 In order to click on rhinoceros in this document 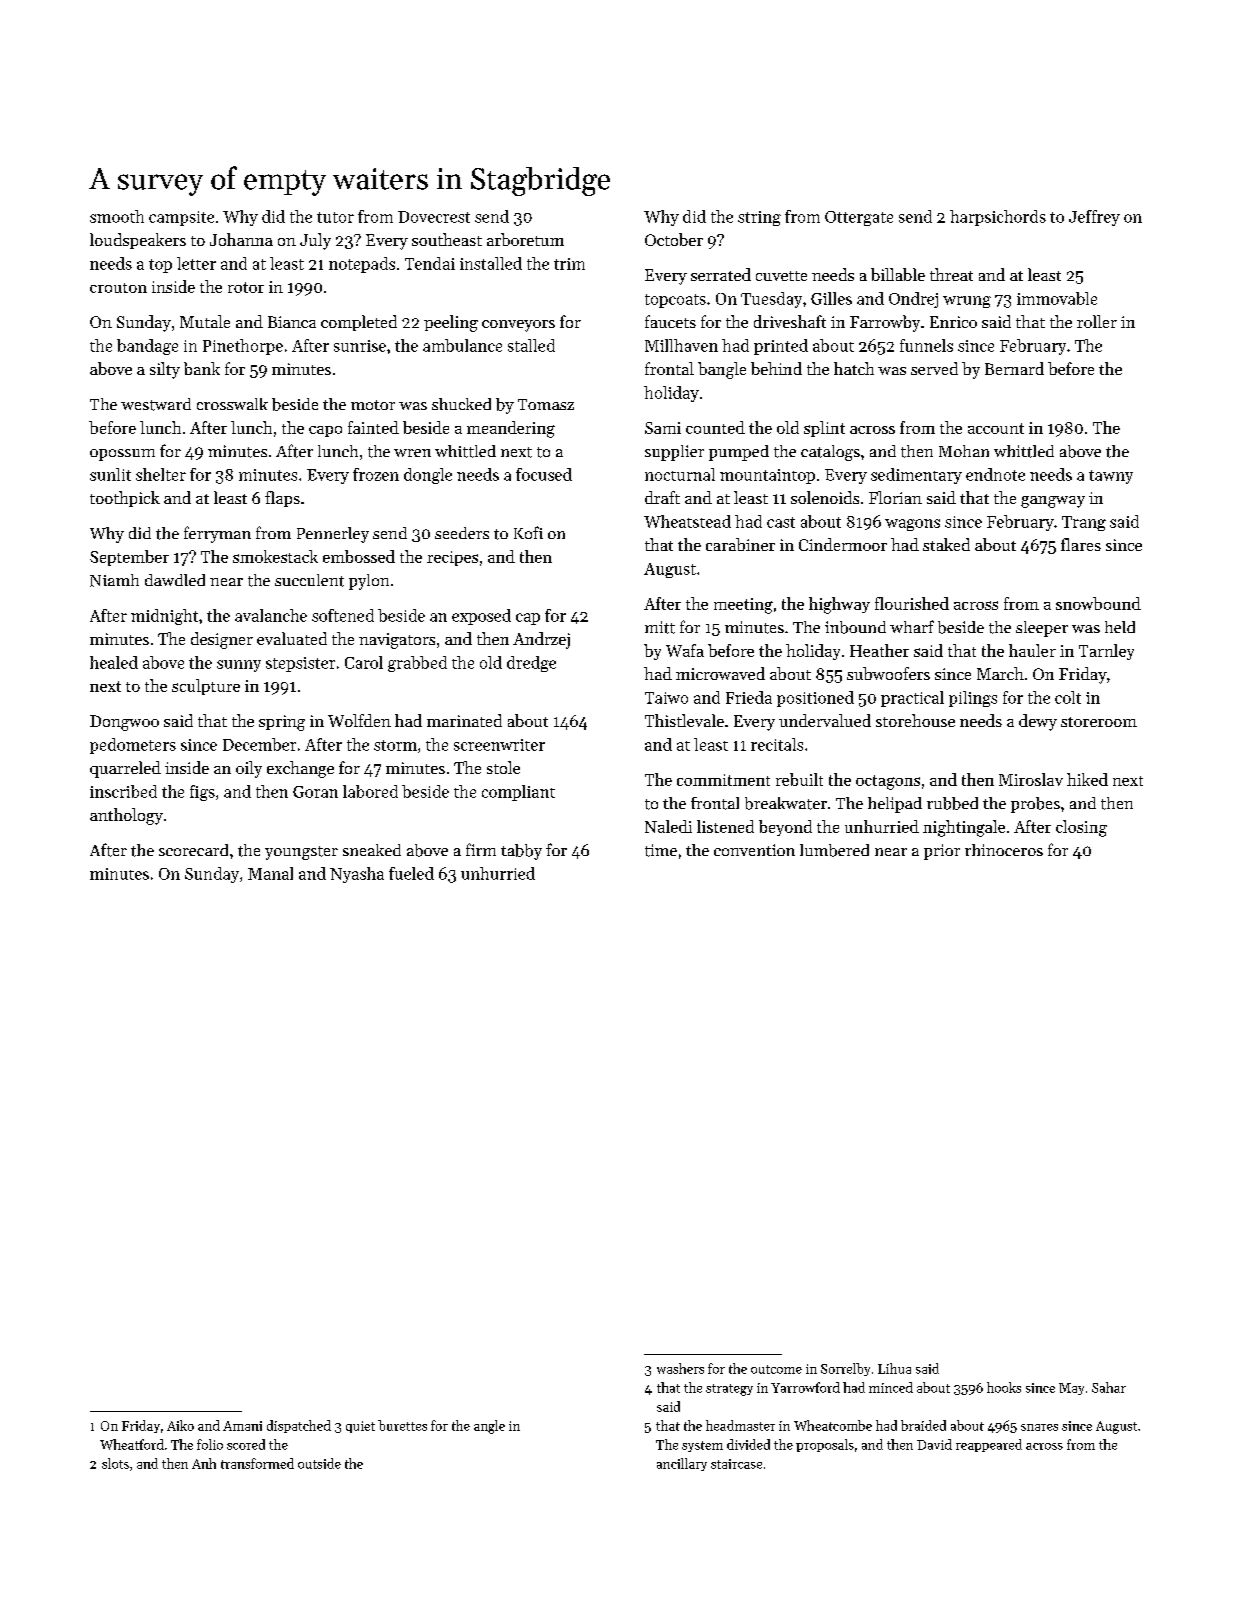, I will do `click(1004, 850)`.
